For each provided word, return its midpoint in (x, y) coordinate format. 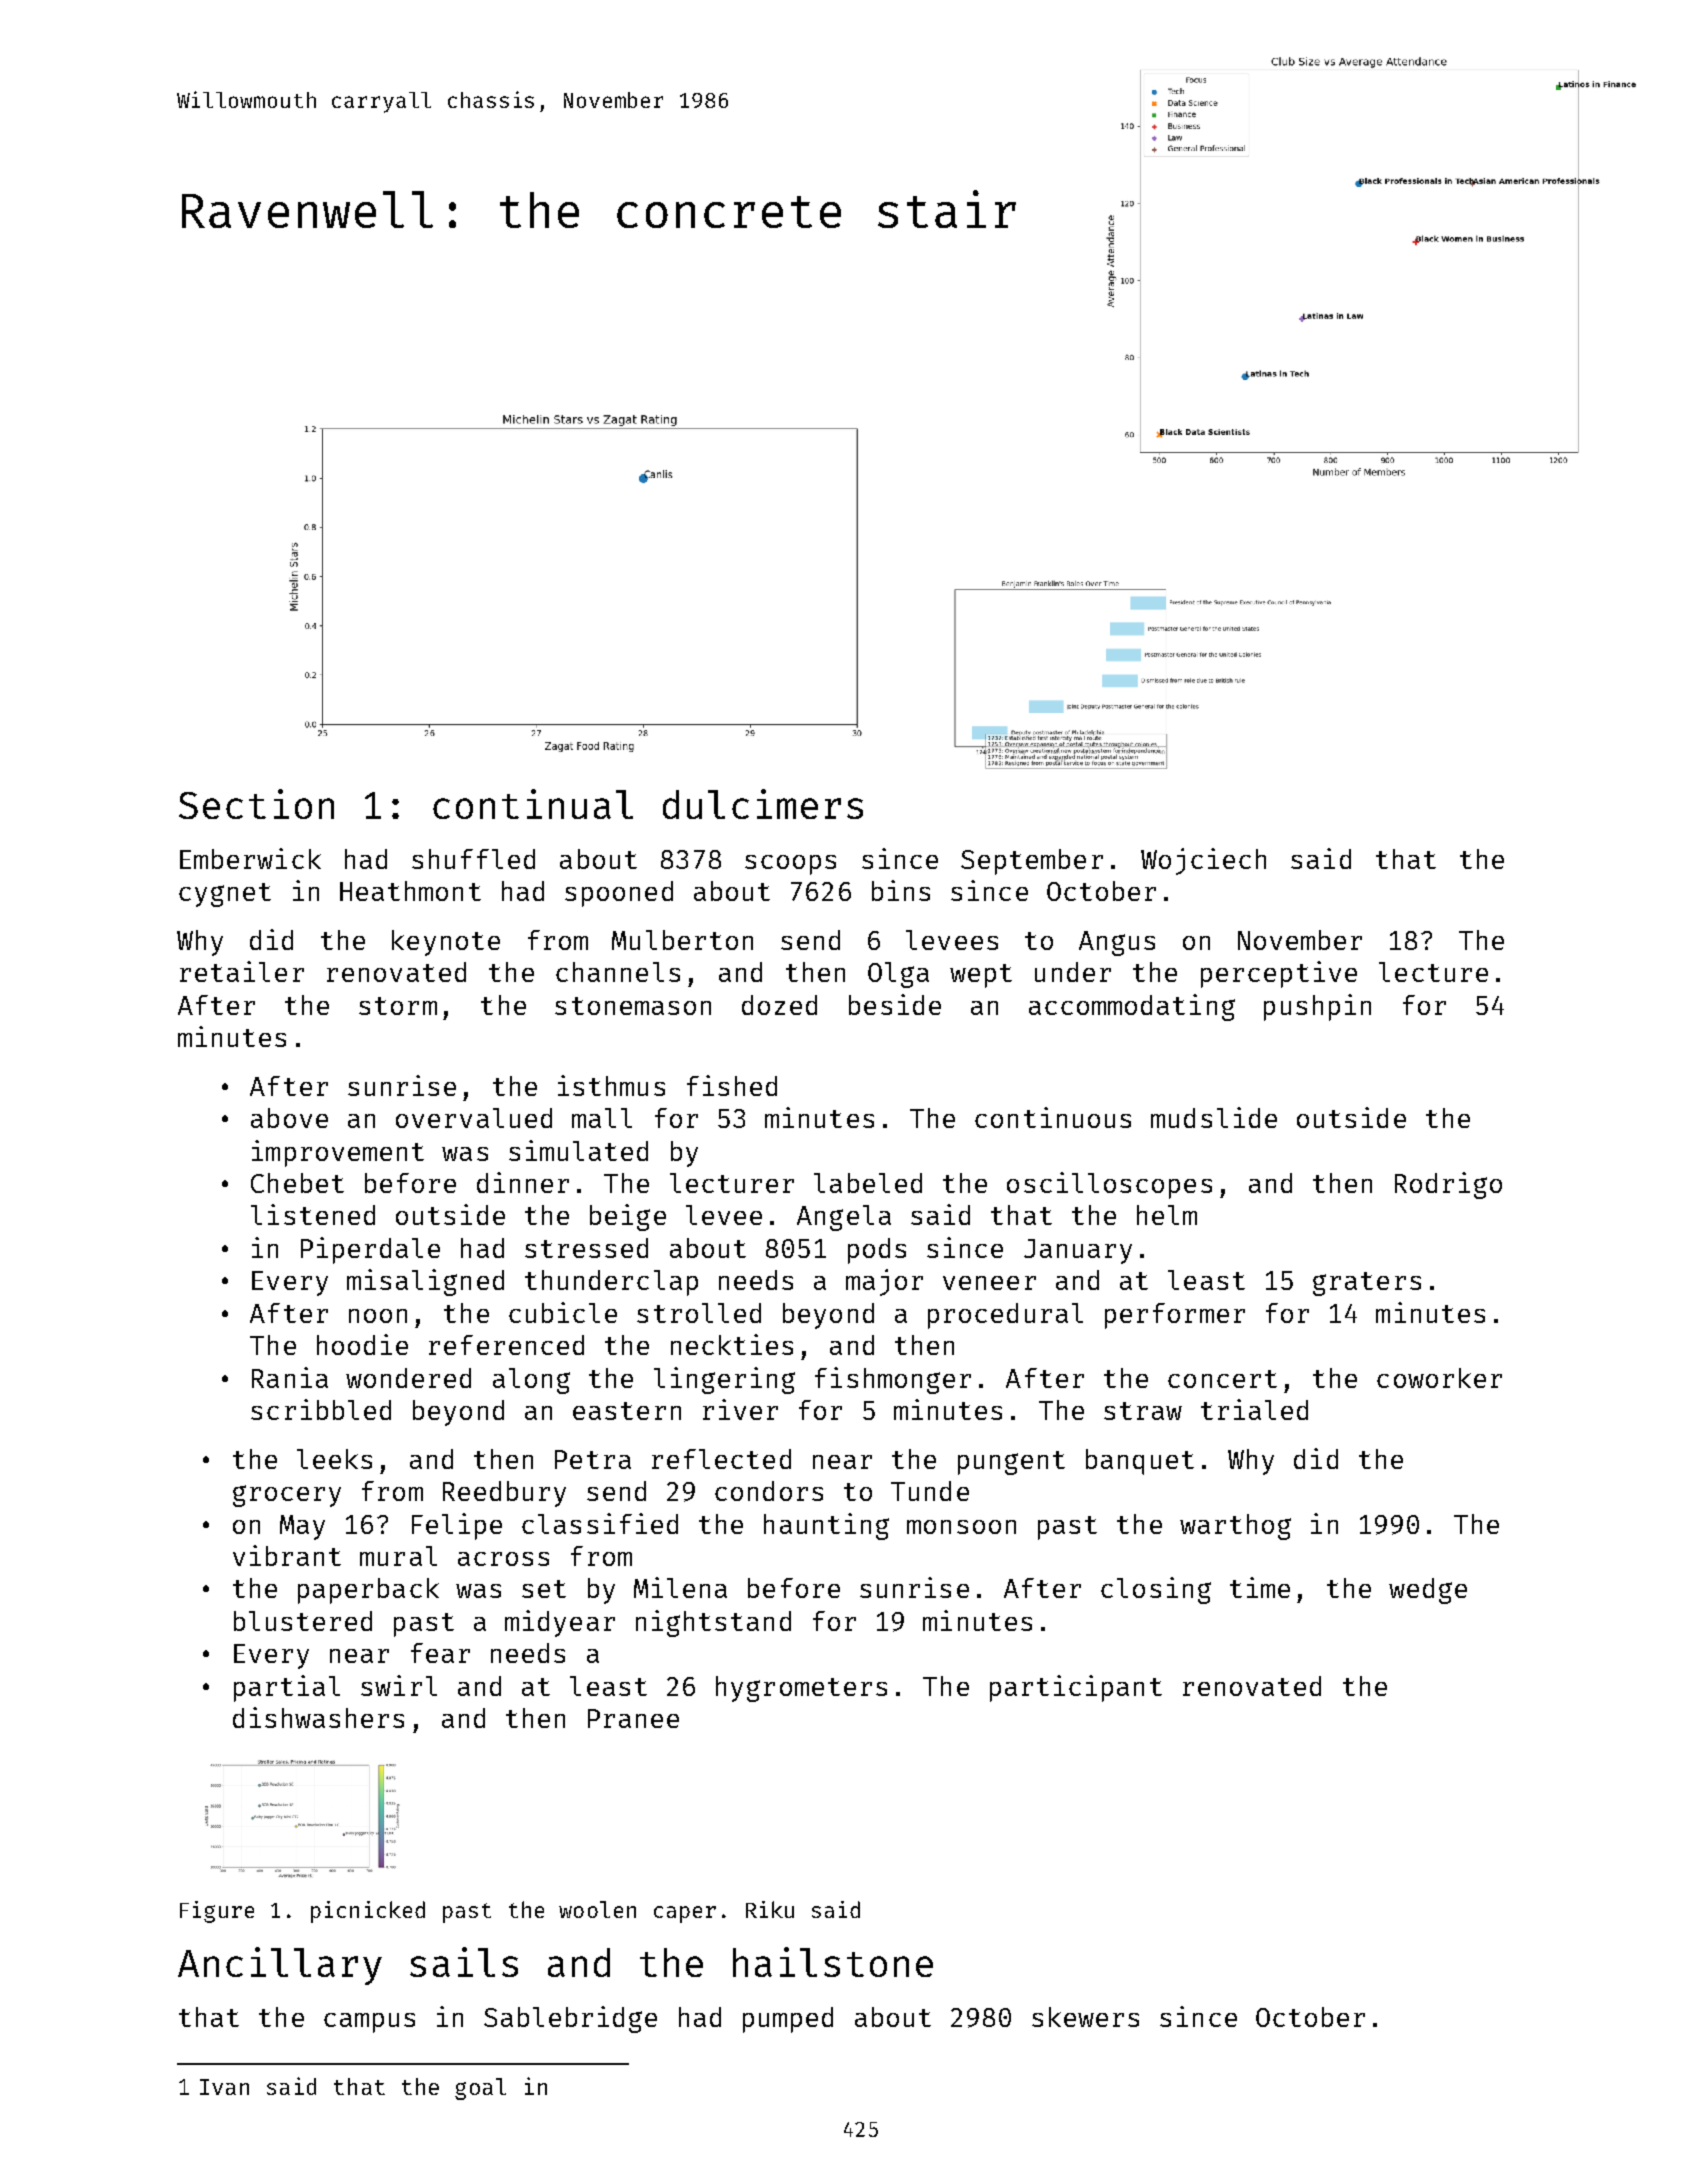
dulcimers (763, 804)
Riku (770, 1909)
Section (256, 804)
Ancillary (280, 1966)
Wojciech (1203, 861)
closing (1156, 1590)
